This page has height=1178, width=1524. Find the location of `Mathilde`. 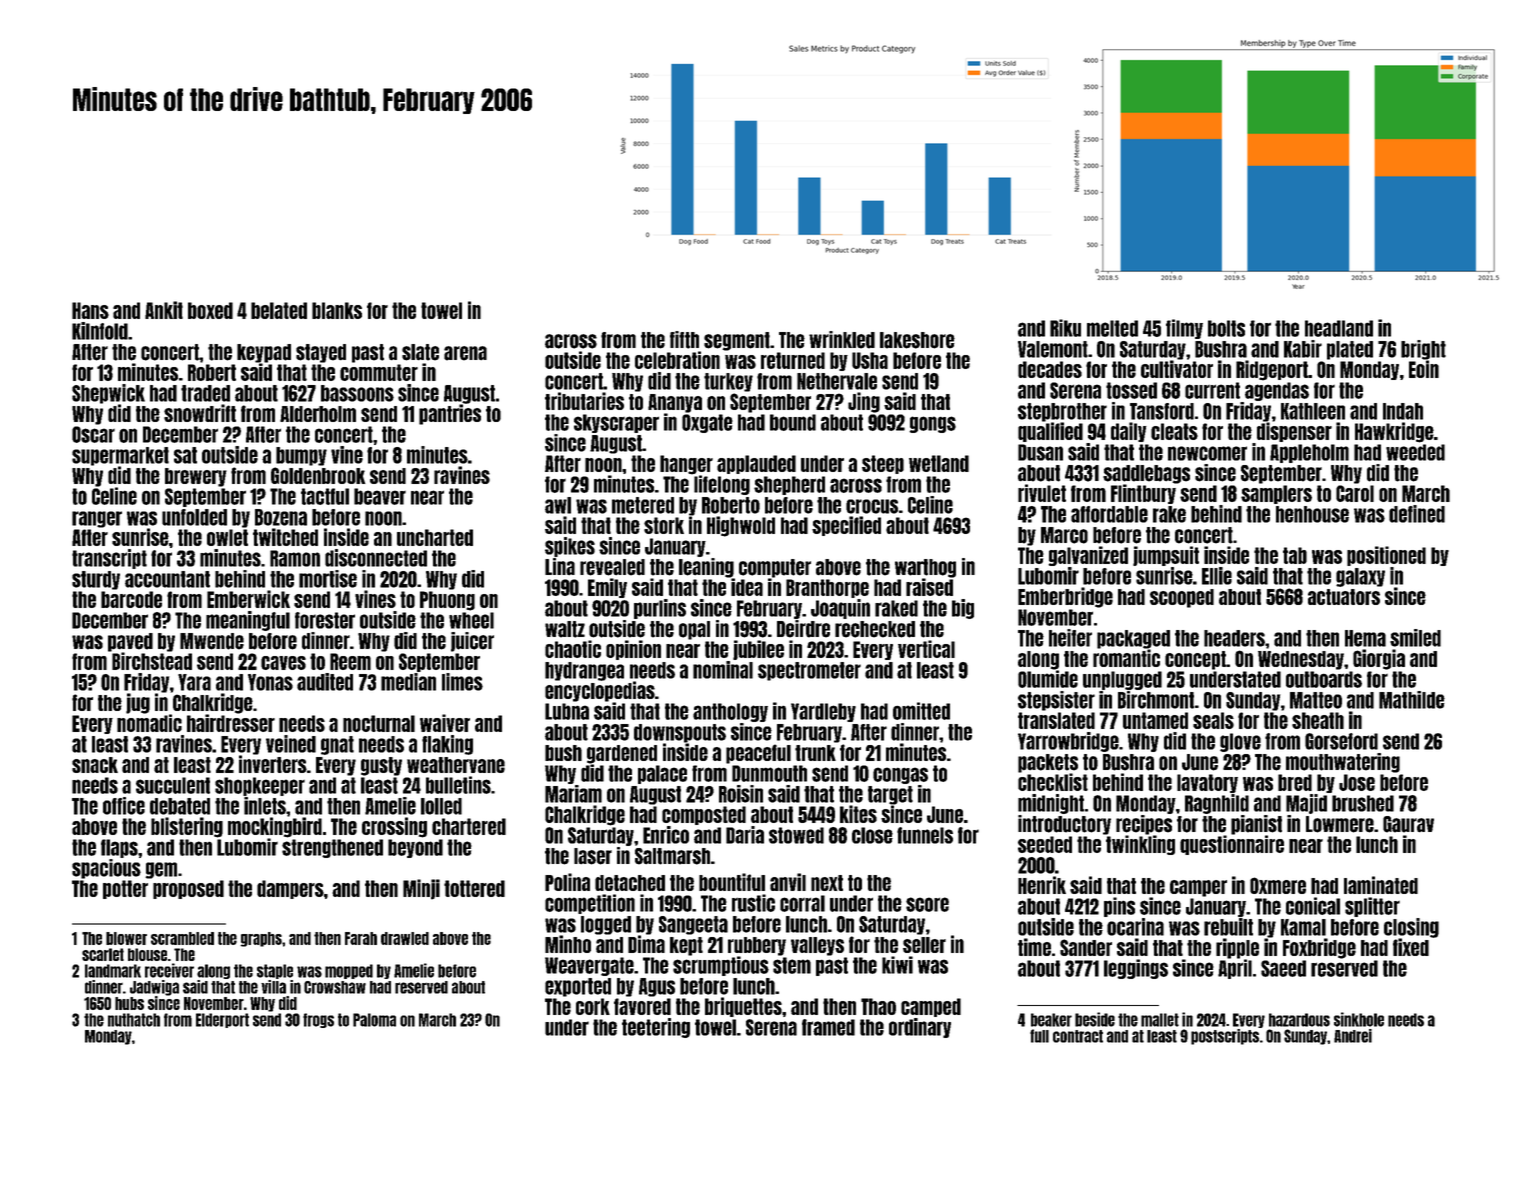

Mathilde is located at coordinates (1412, 700).
